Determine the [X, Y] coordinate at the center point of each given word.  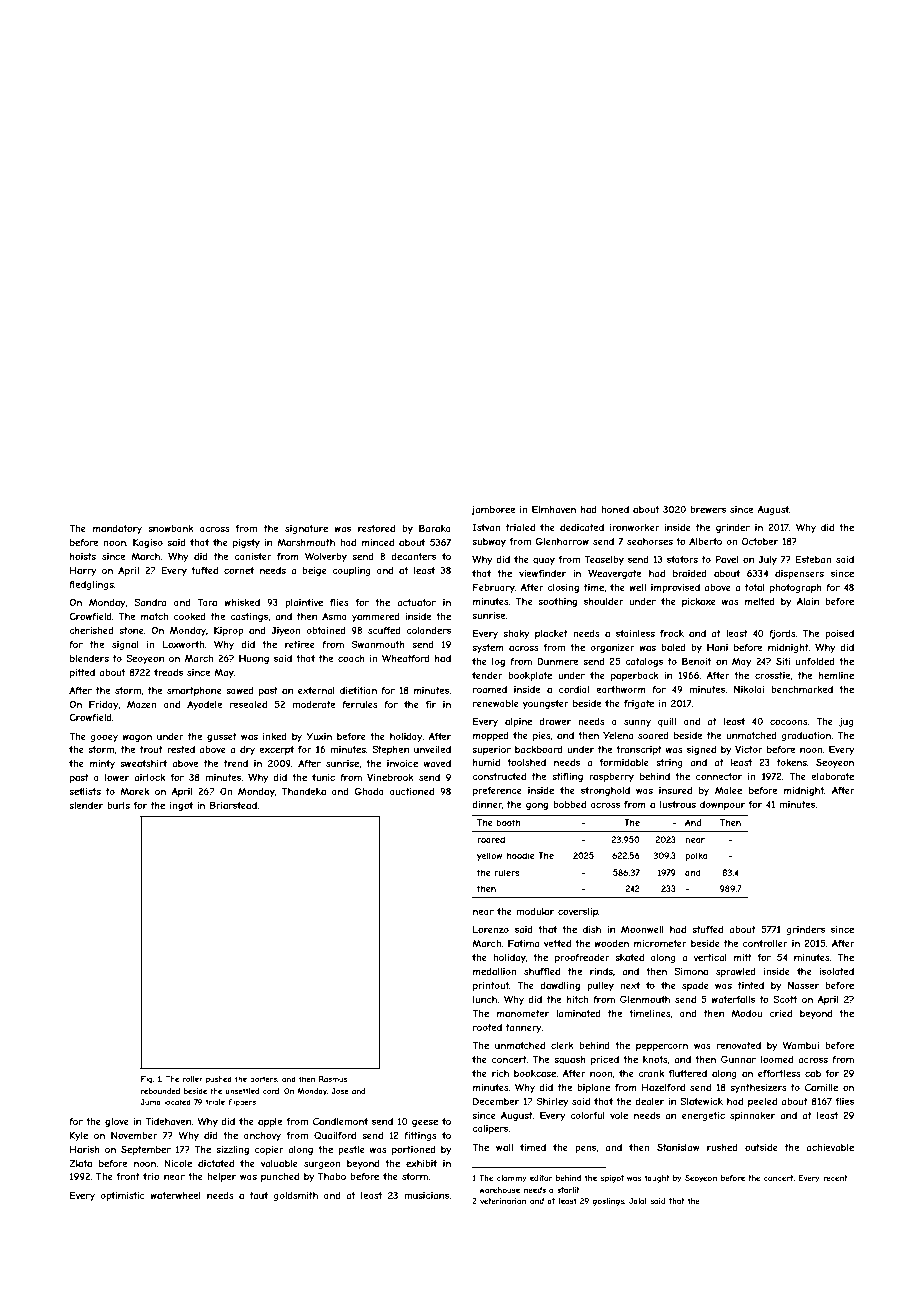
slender [86, 805]
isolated [836, 971]
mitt [743, 957]
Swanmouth [378, 644]
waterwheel [175, 1195]
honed [615, 509]
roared [491, 839]
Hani [717, 647]
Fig [146, 1080]
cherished [91, 630]
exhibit [421, 1163]
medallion [495, 971]
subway [489, 542]
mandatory [117, 529]
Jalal [638, 1201]
